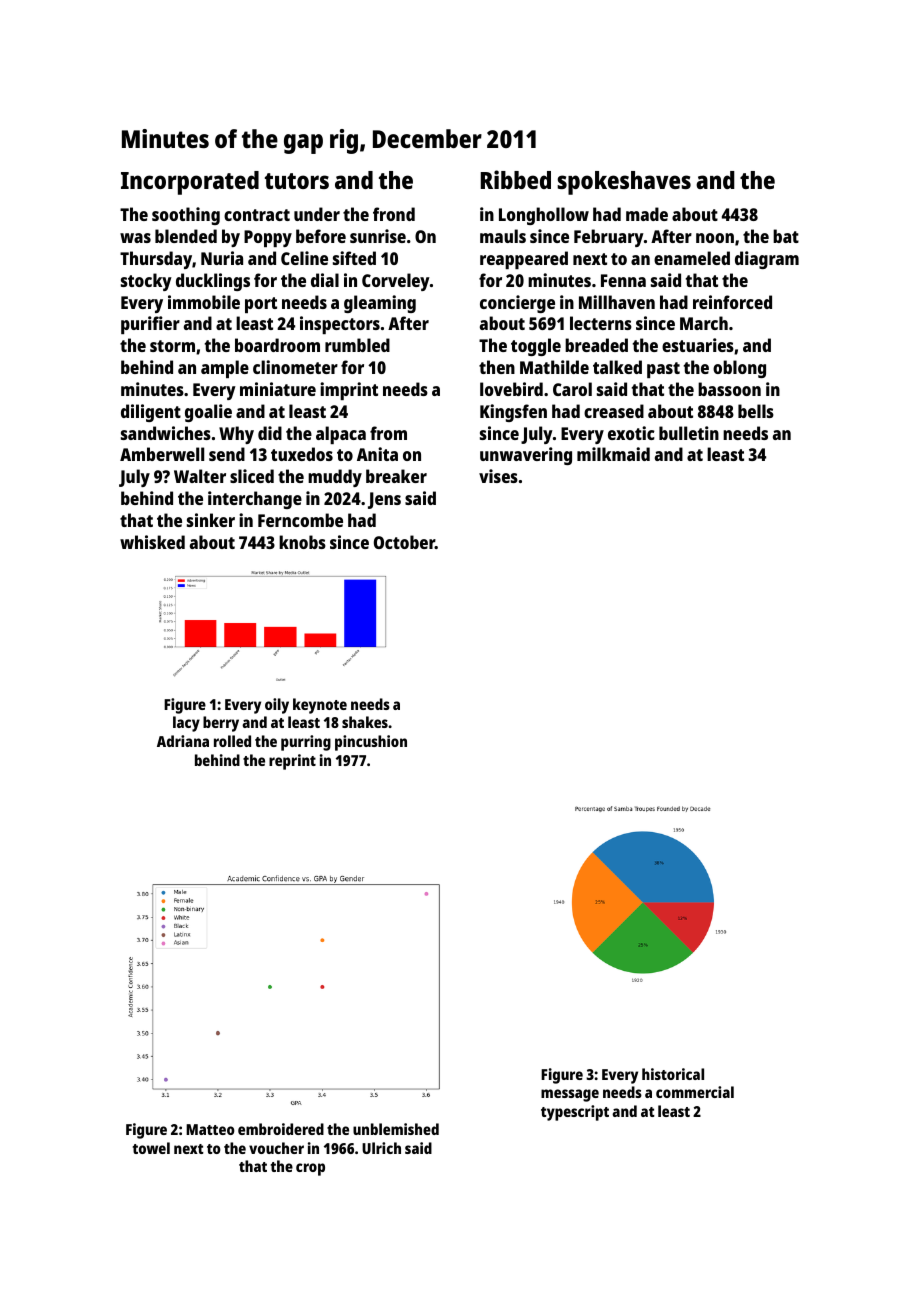 Image resolution: width=924 pixels, height=1314 pixels. I want to click on noon, so click(715, 238).
